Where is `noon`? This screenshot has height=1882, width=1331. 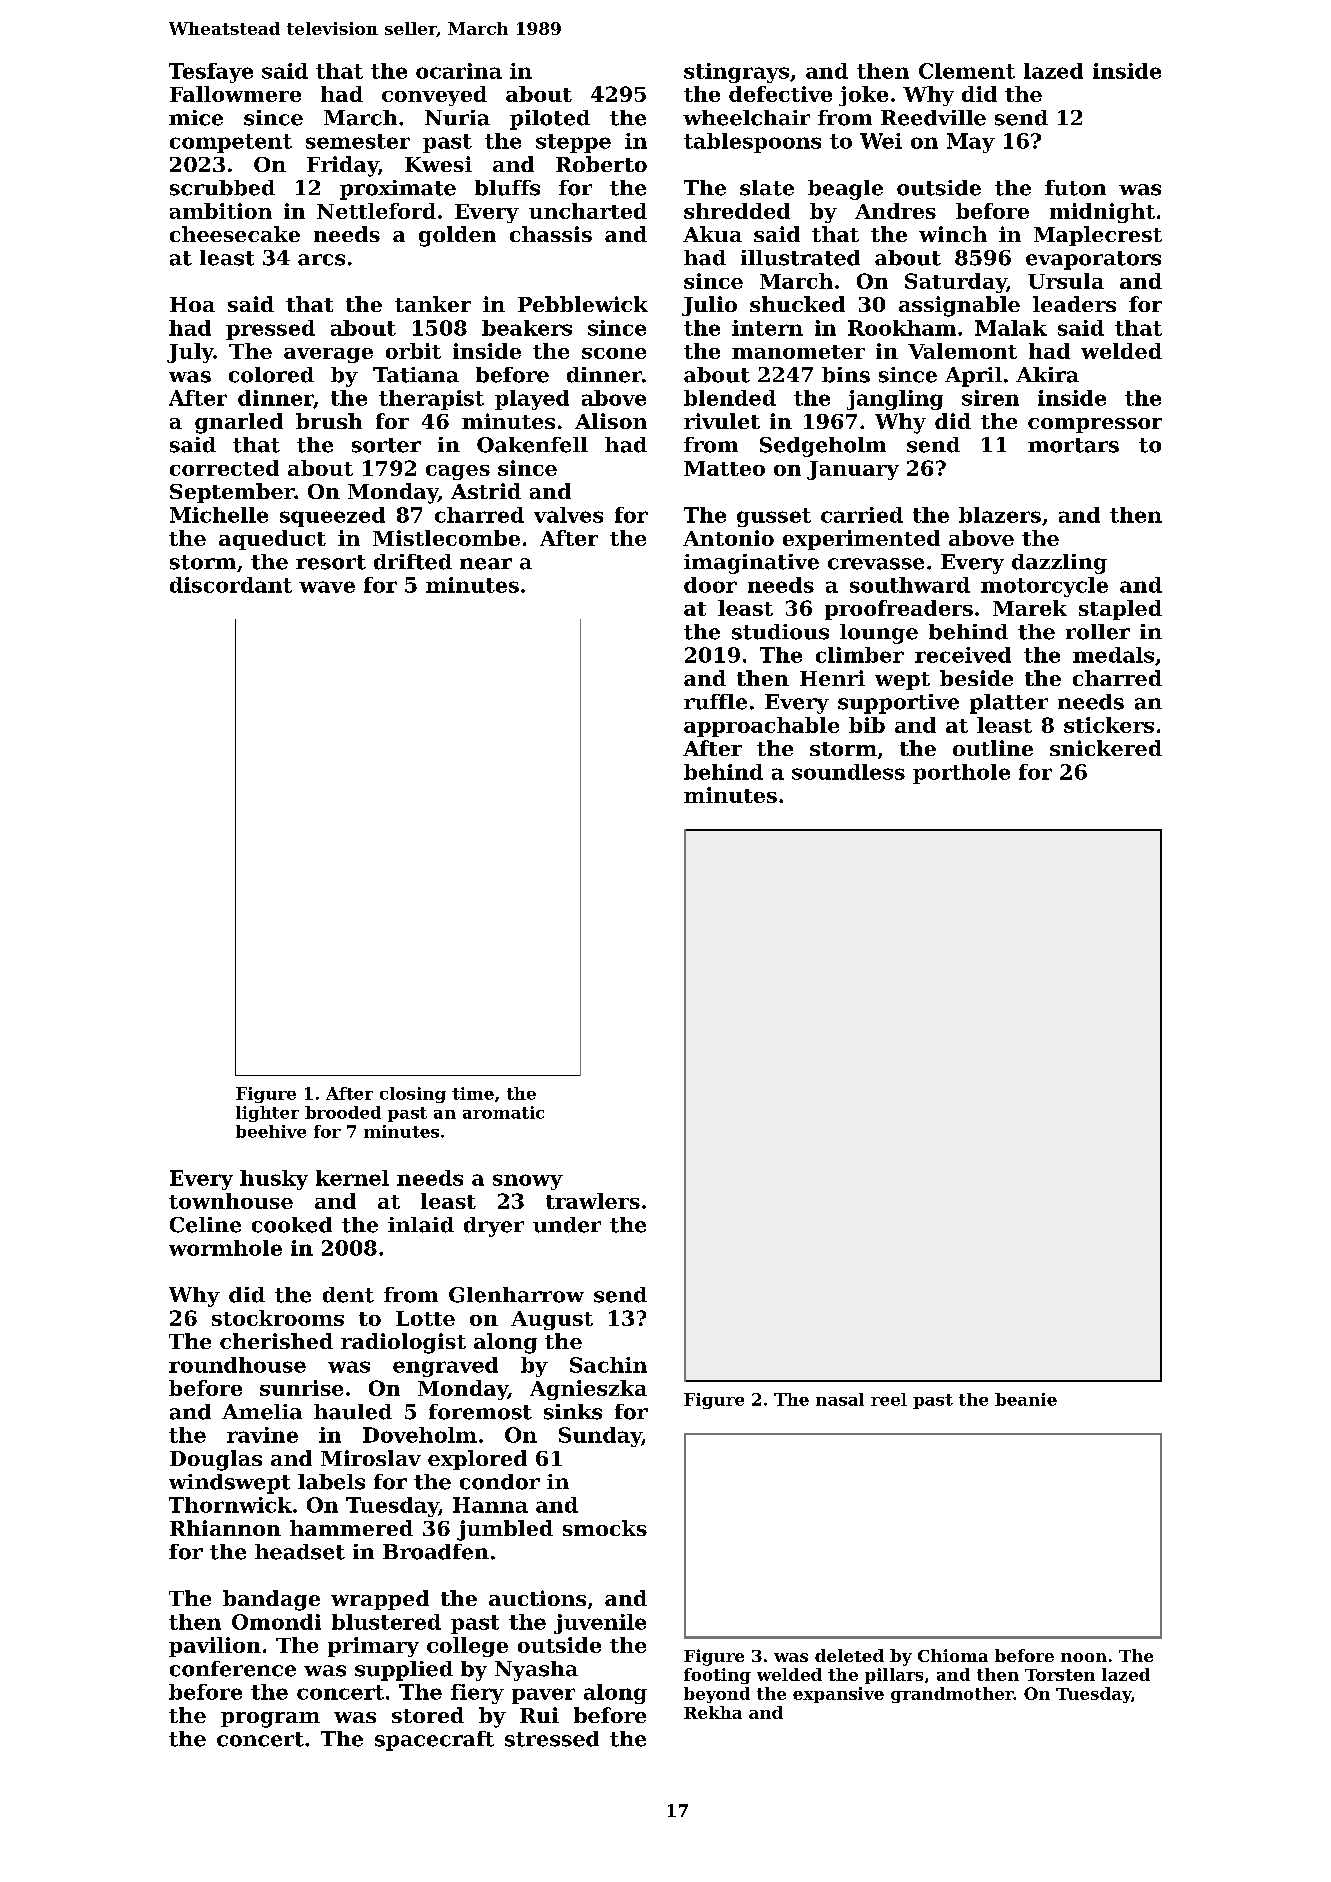
noon is located at coordinates (1084, 1657).
